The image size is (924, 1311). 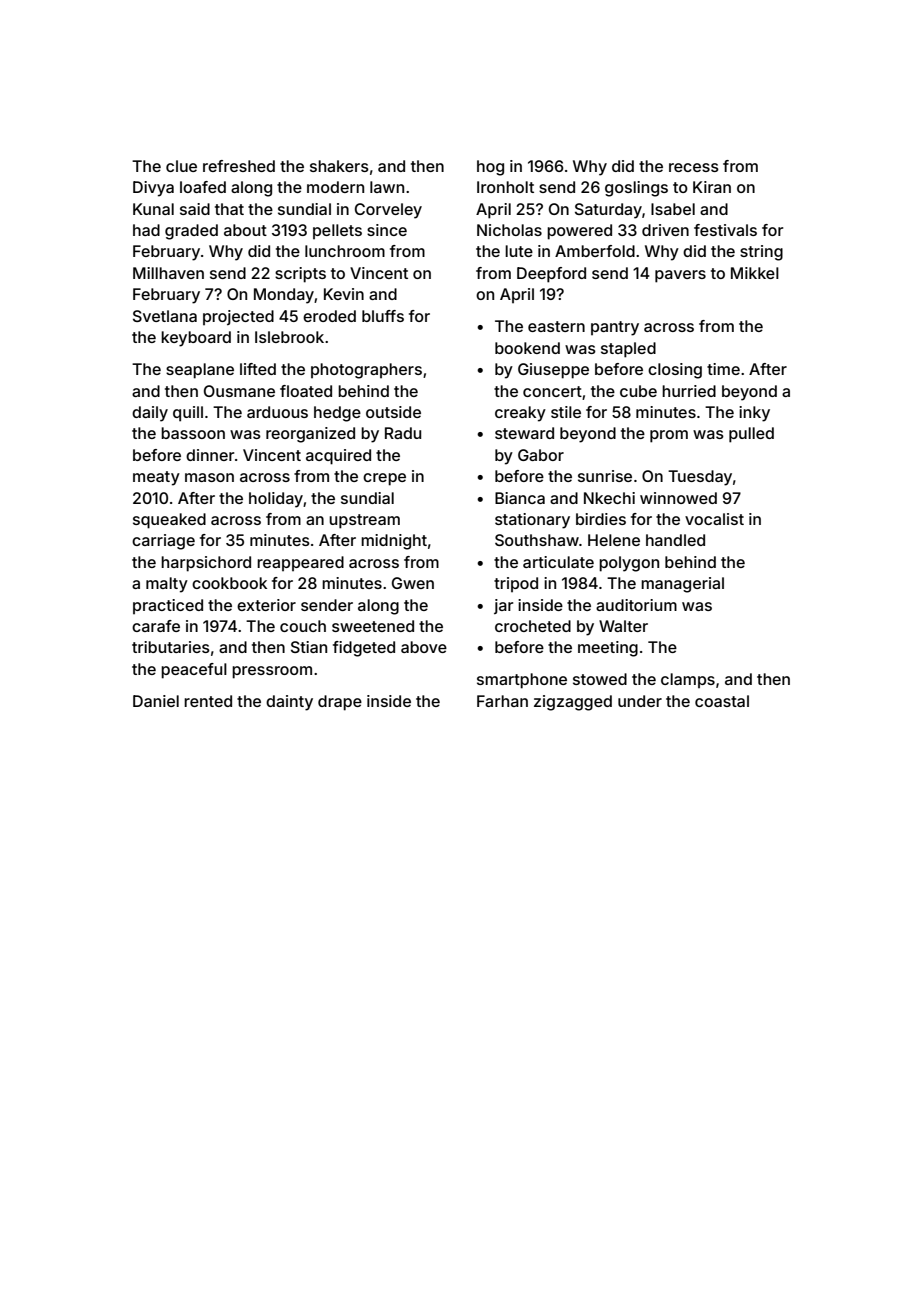 I want to click on Divya, so click(x=153, y=189).
